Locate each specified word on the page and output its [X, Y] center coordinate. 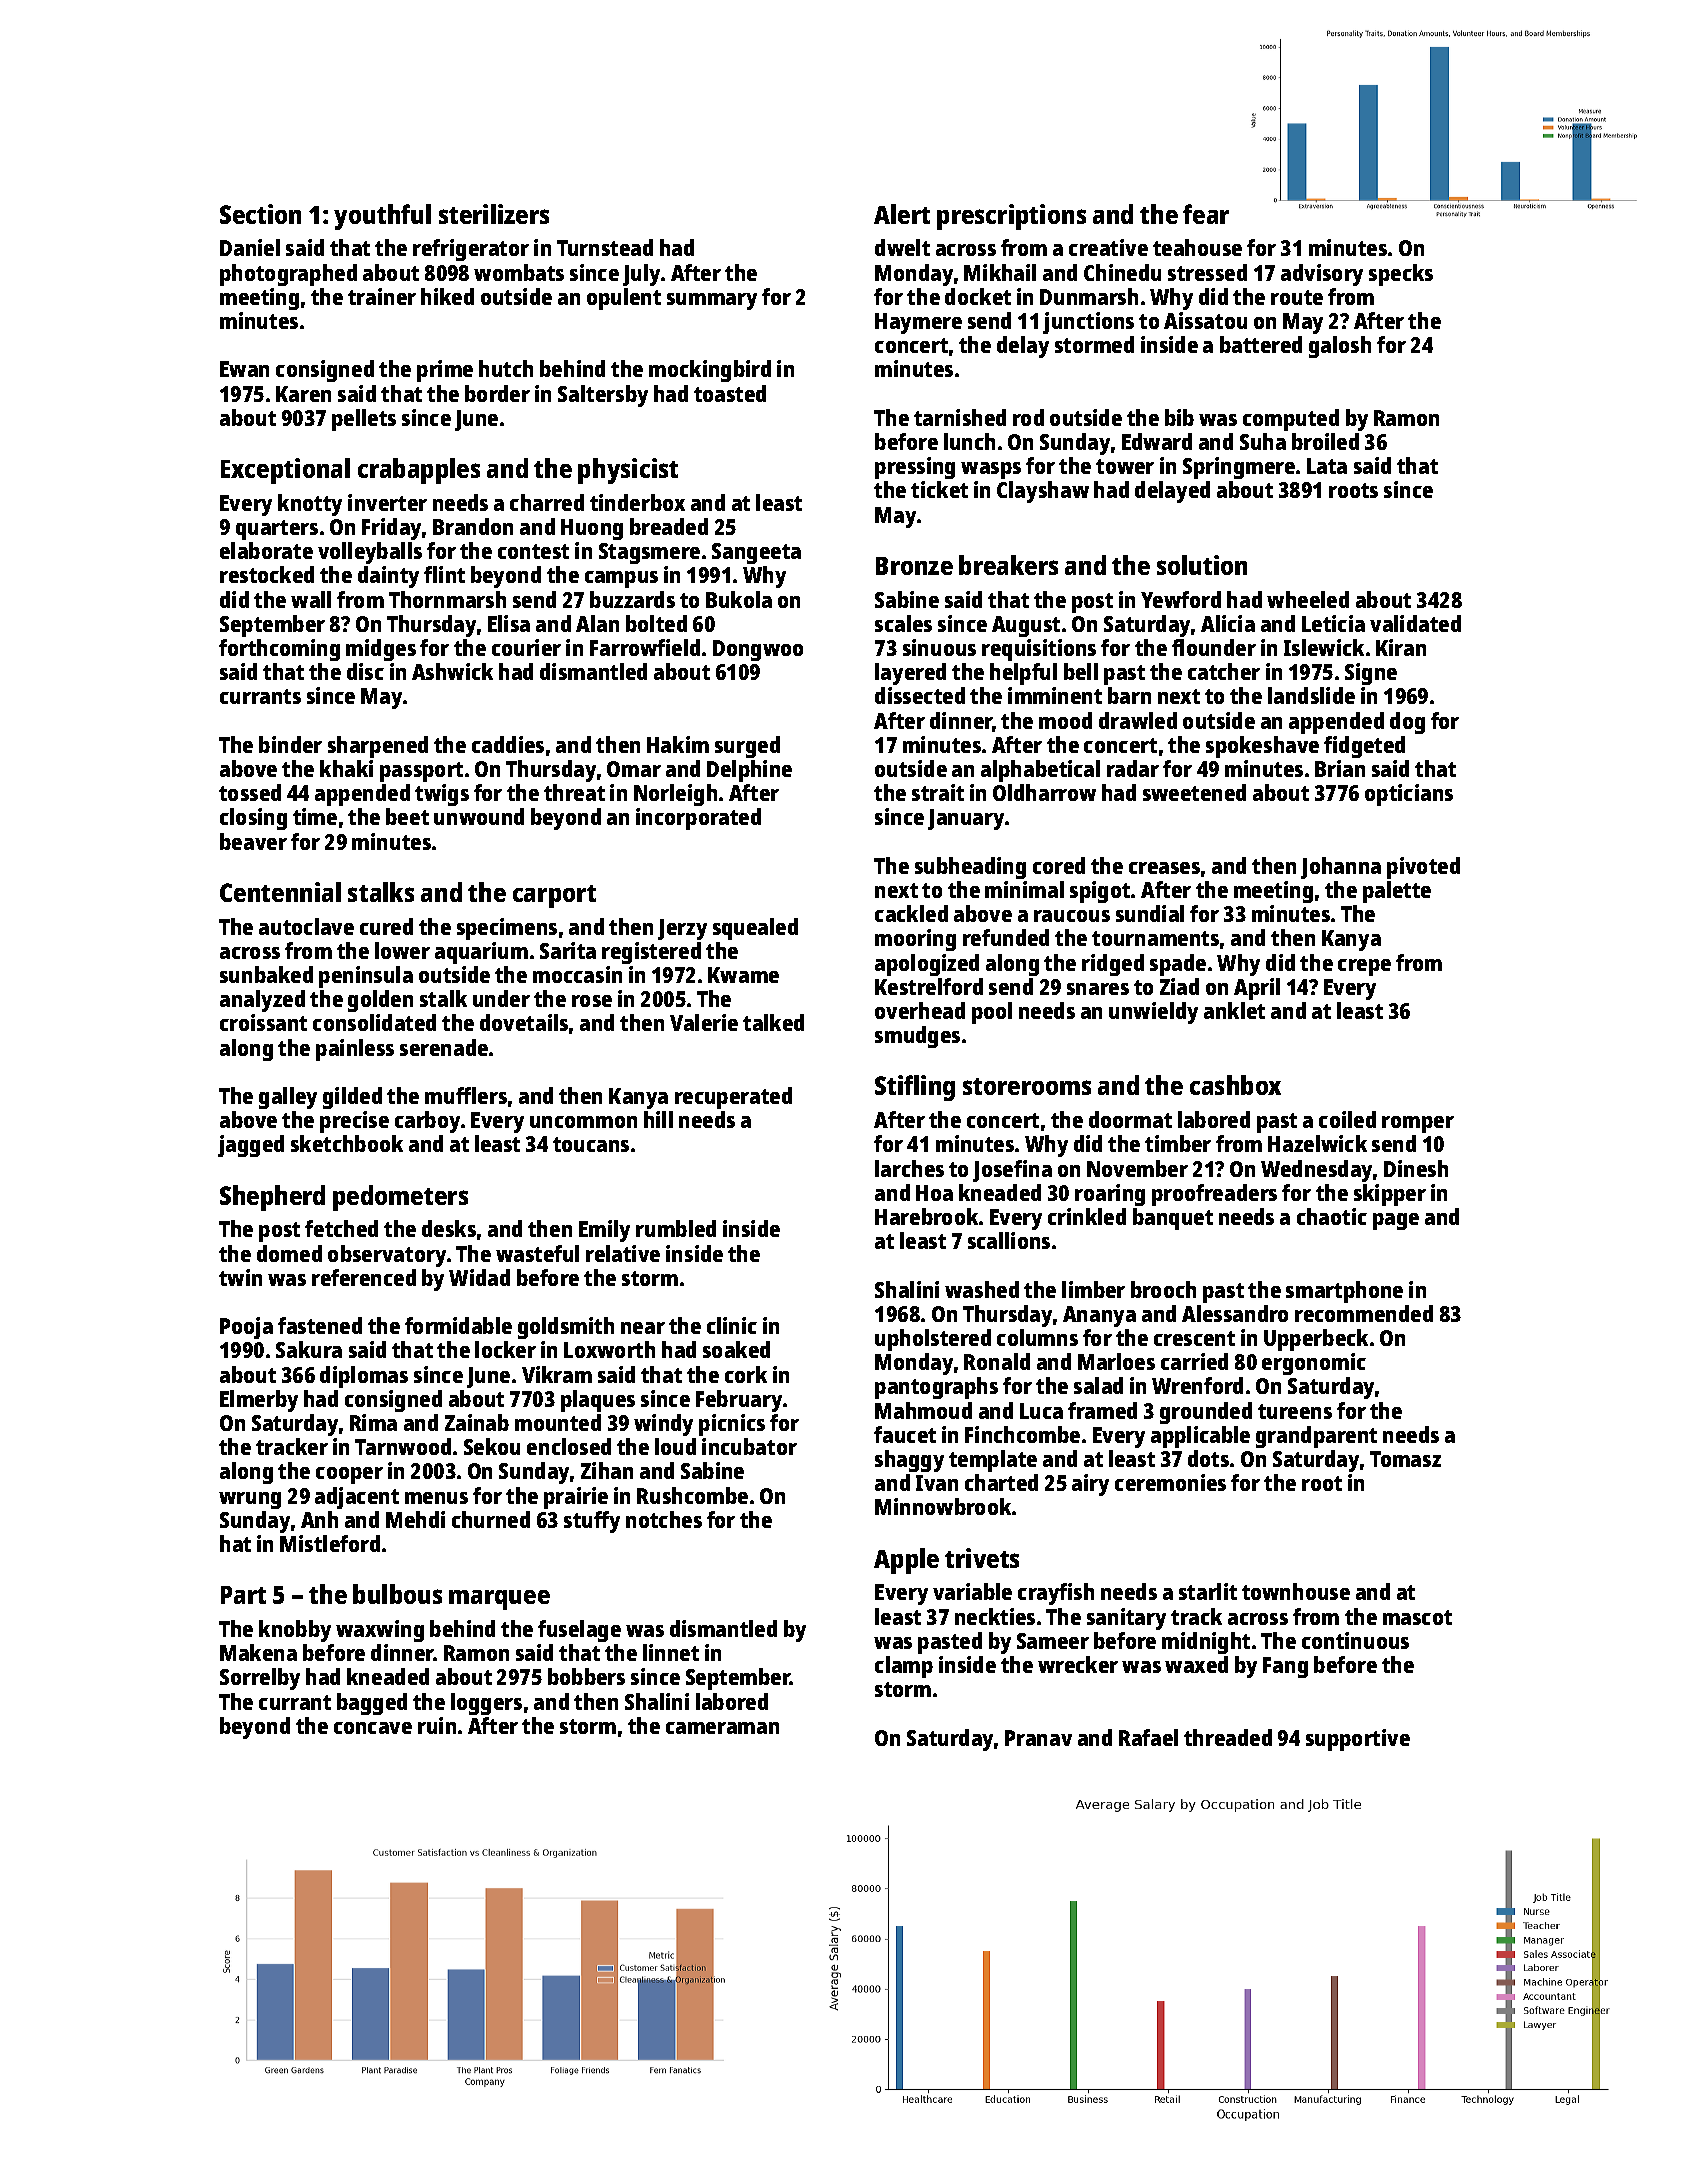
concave [373, 1728]
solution [1202, 565]
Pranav [1038, 1738]
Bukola [739, 599]
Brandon [473, 526]
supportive [1358, 1740]
